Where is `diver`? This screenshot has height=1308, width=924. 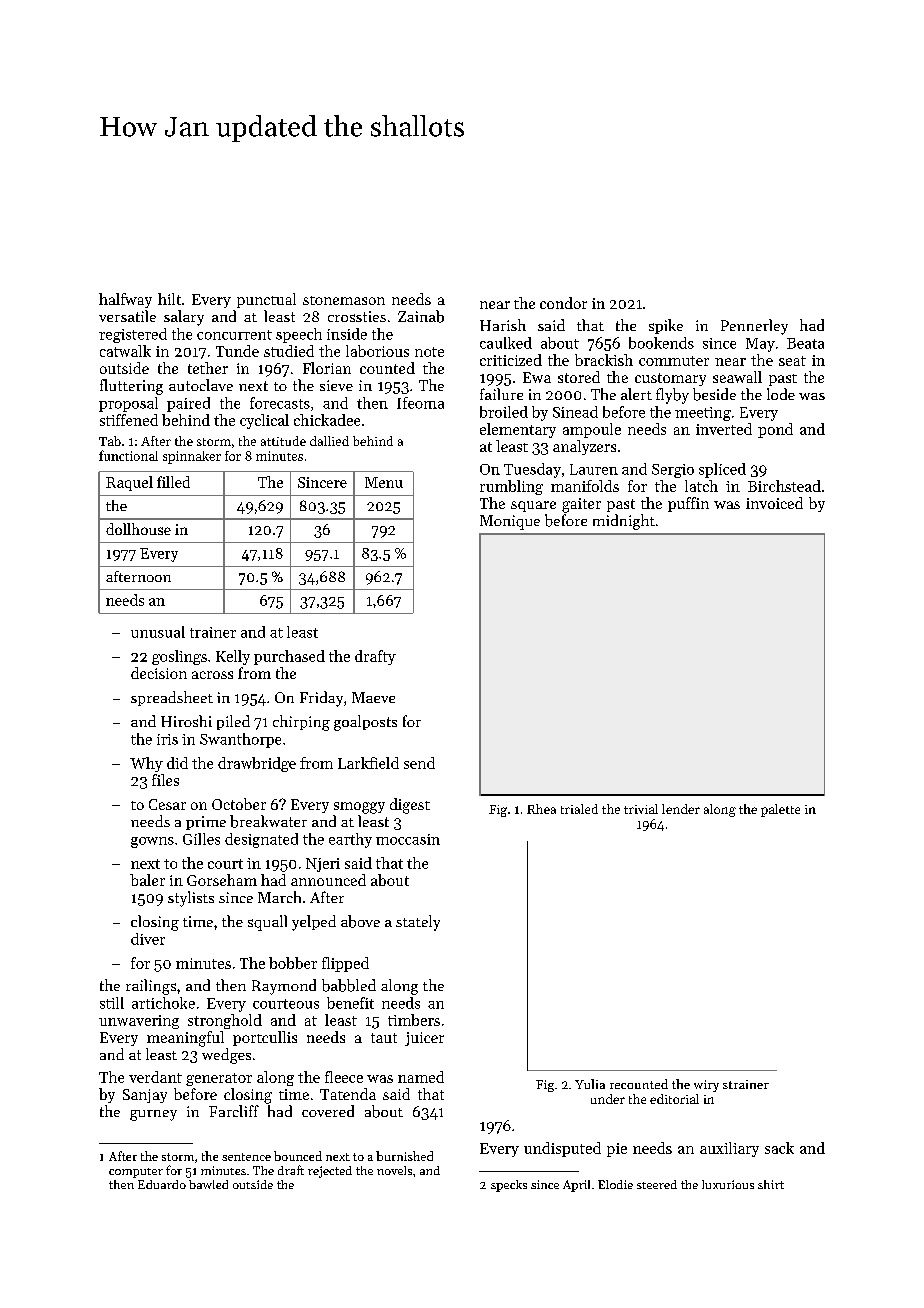
diver is located at coordinates (148, 939).
